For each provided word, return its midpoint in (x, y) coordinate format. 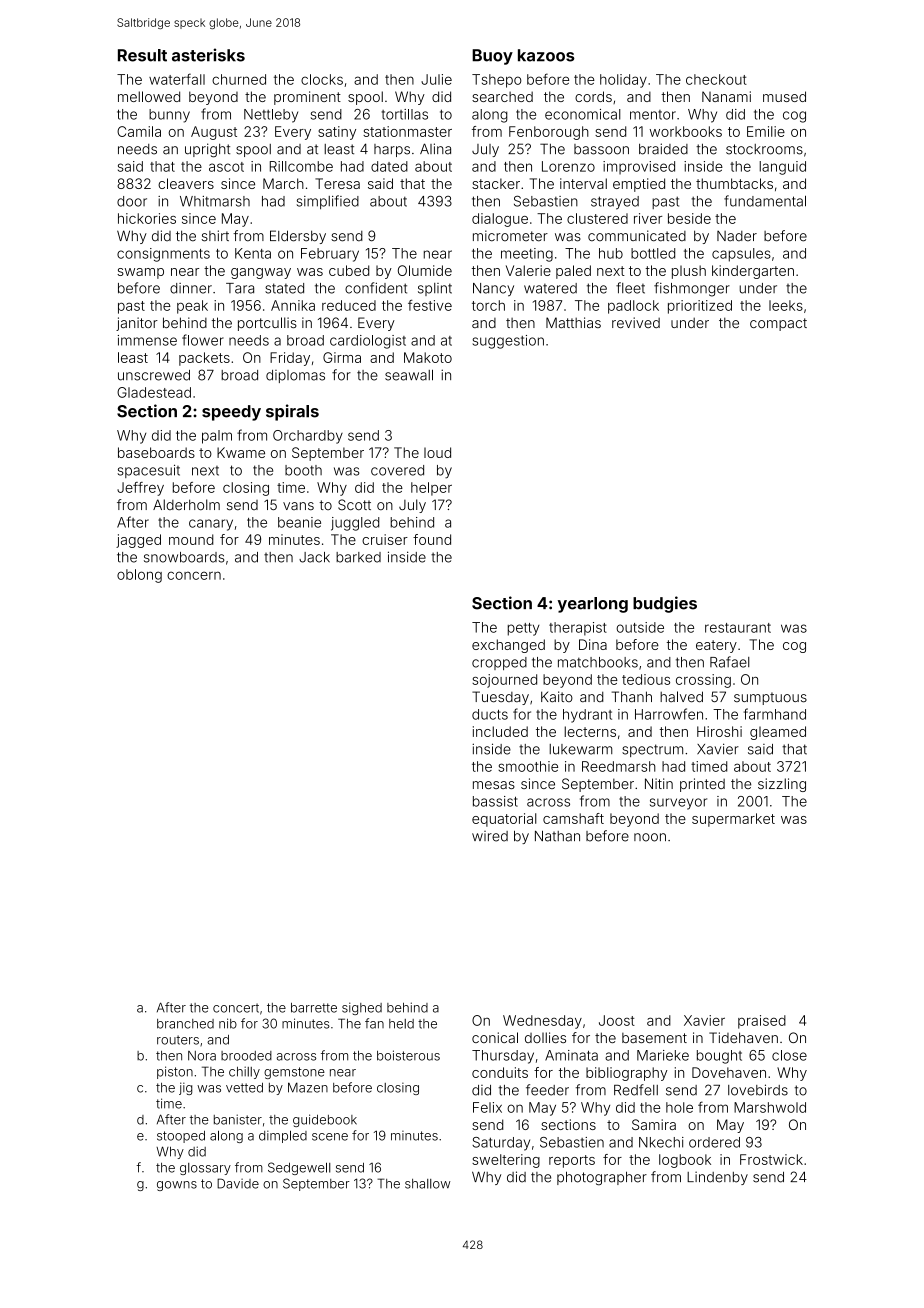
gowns (177, 1186)
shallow (427, 1184)
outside (640, 627)
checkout (716, 79)
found (432, 539)
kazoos (546, 55)
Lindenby (717, 1178)
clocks (322, 79)
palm (217, 437)
